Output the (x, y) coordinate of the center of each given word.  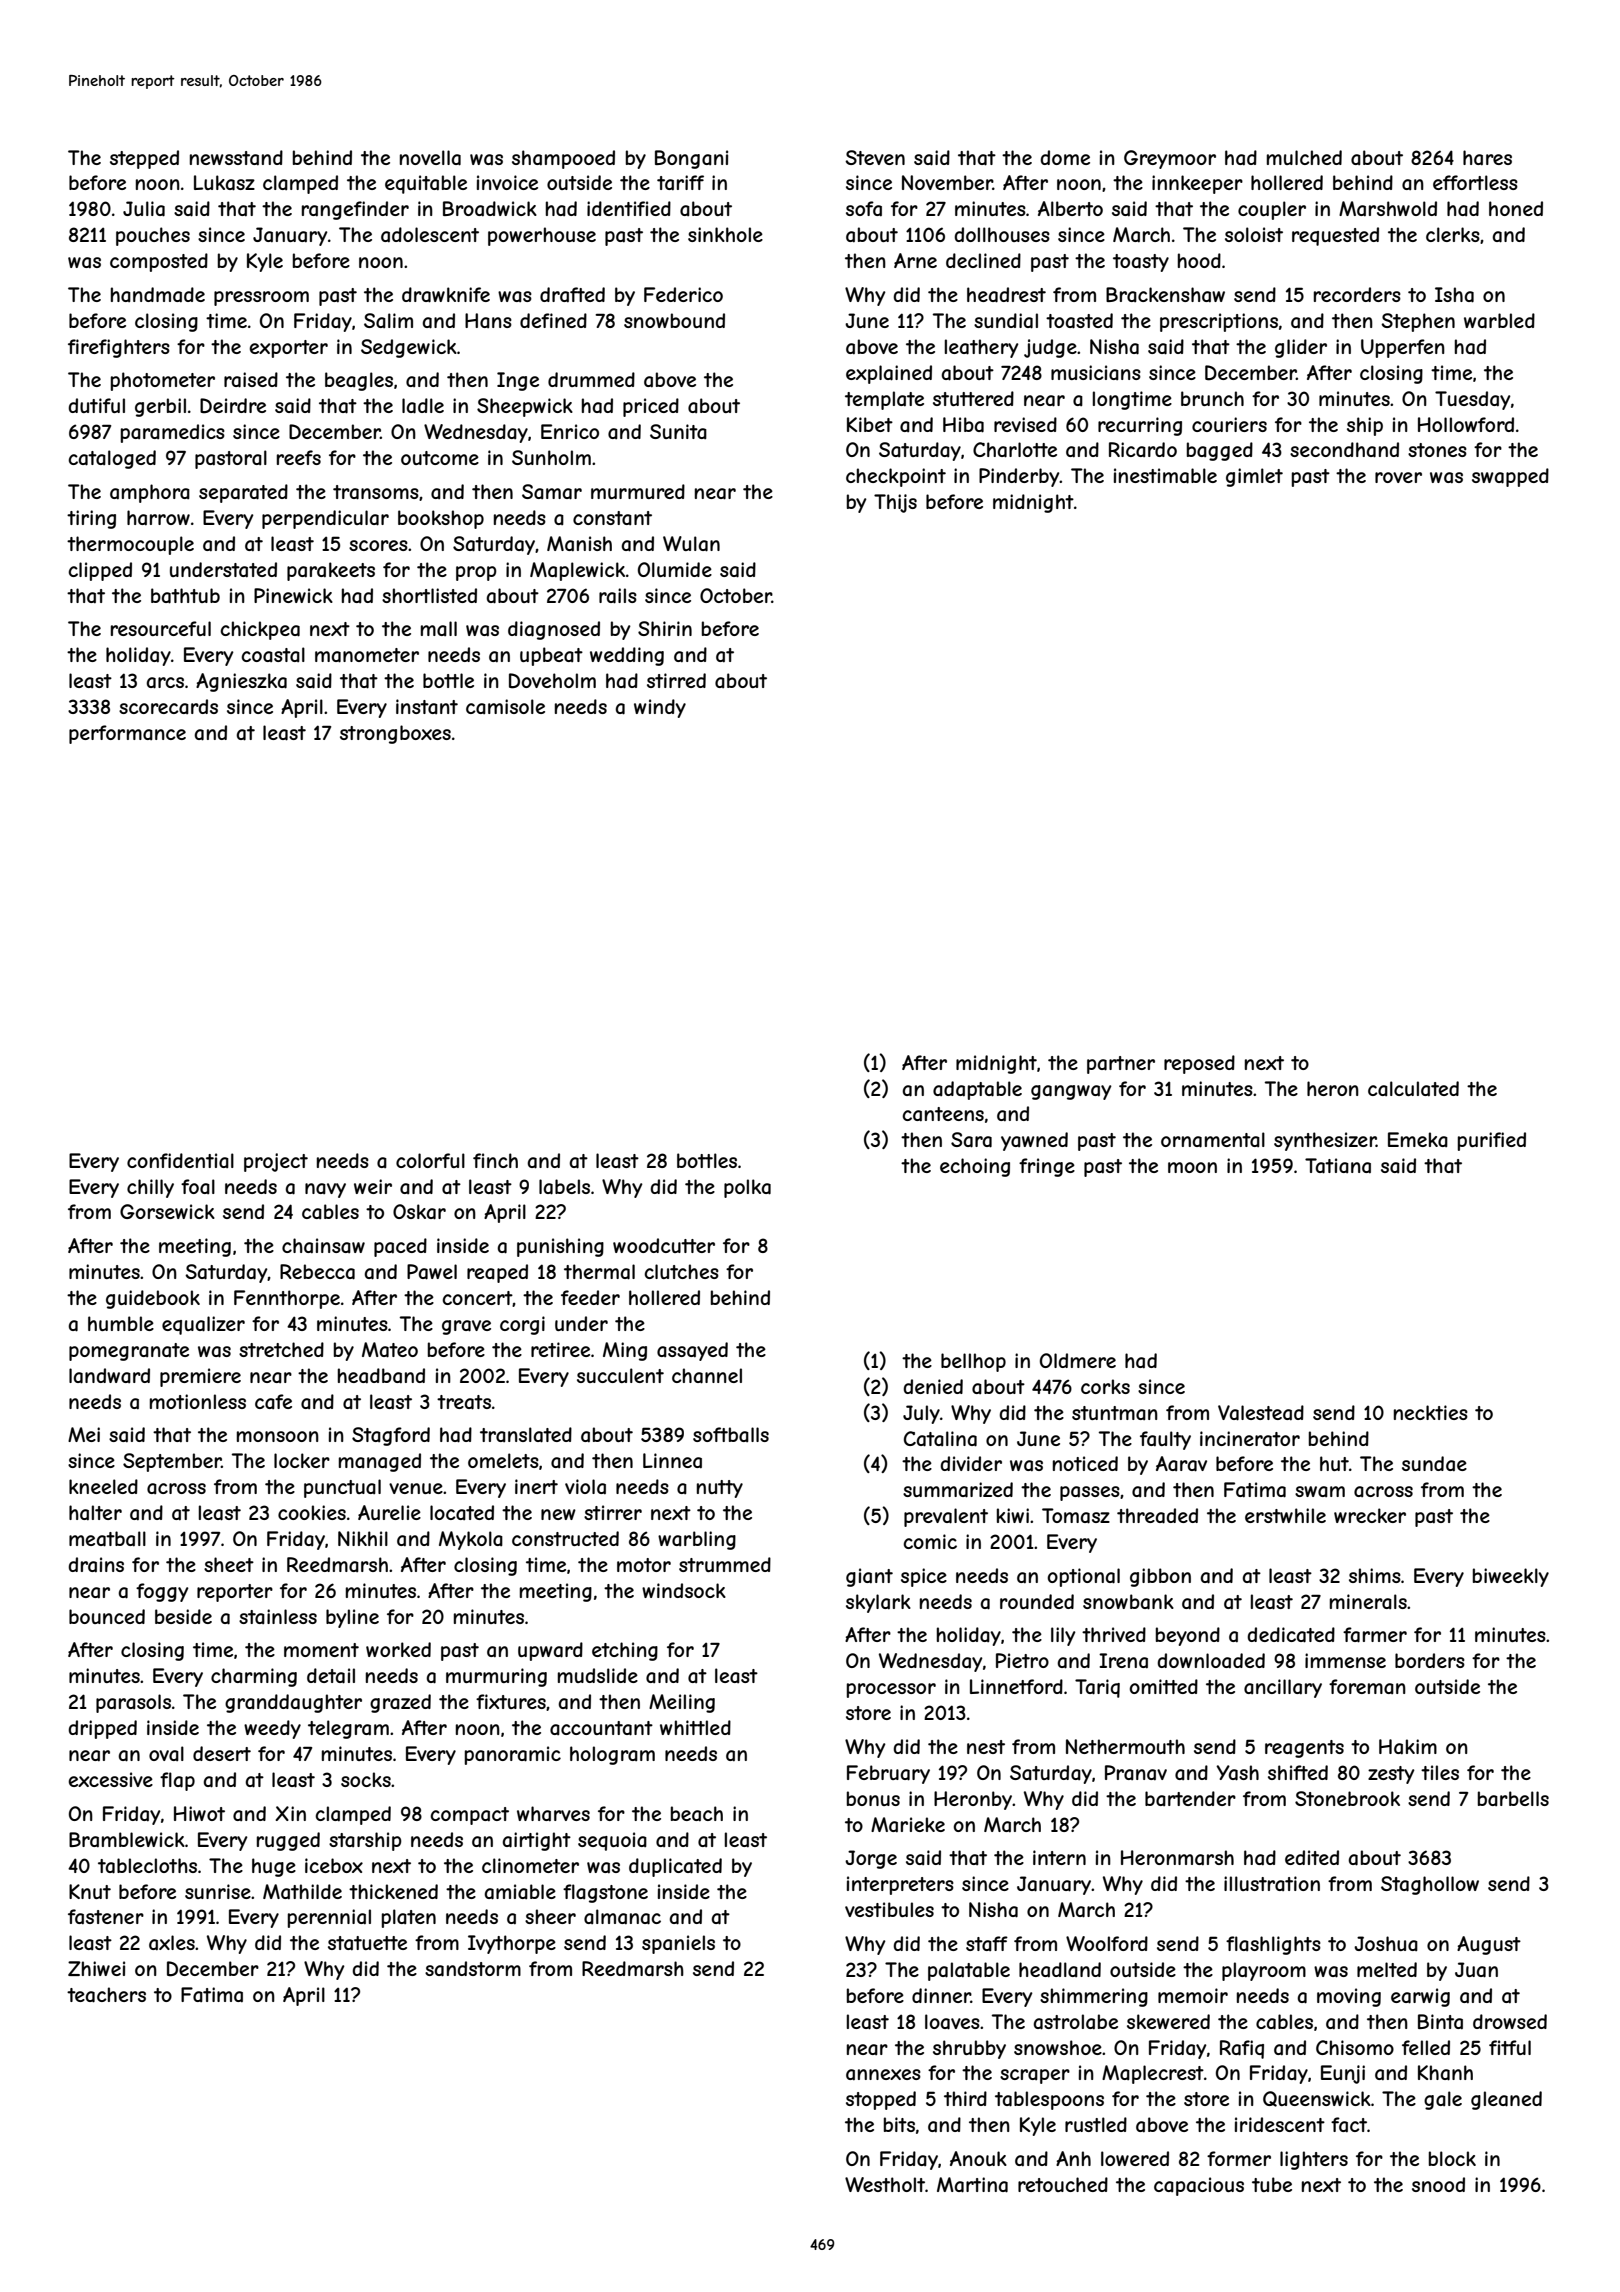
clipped (100, 571)
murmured (638, 491)
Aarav (1181, 1464)
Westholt (885, 2184)
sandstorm (473, 1969)
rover (1398, 477)
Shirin (665, 628)
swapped (1510, 477)
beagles (359, 381)
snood (1438, 2184)
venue (416, 1488)
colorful (430, 1160)
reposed (1199, 1064)
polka (747, 1188)
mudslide (598, 1675)
